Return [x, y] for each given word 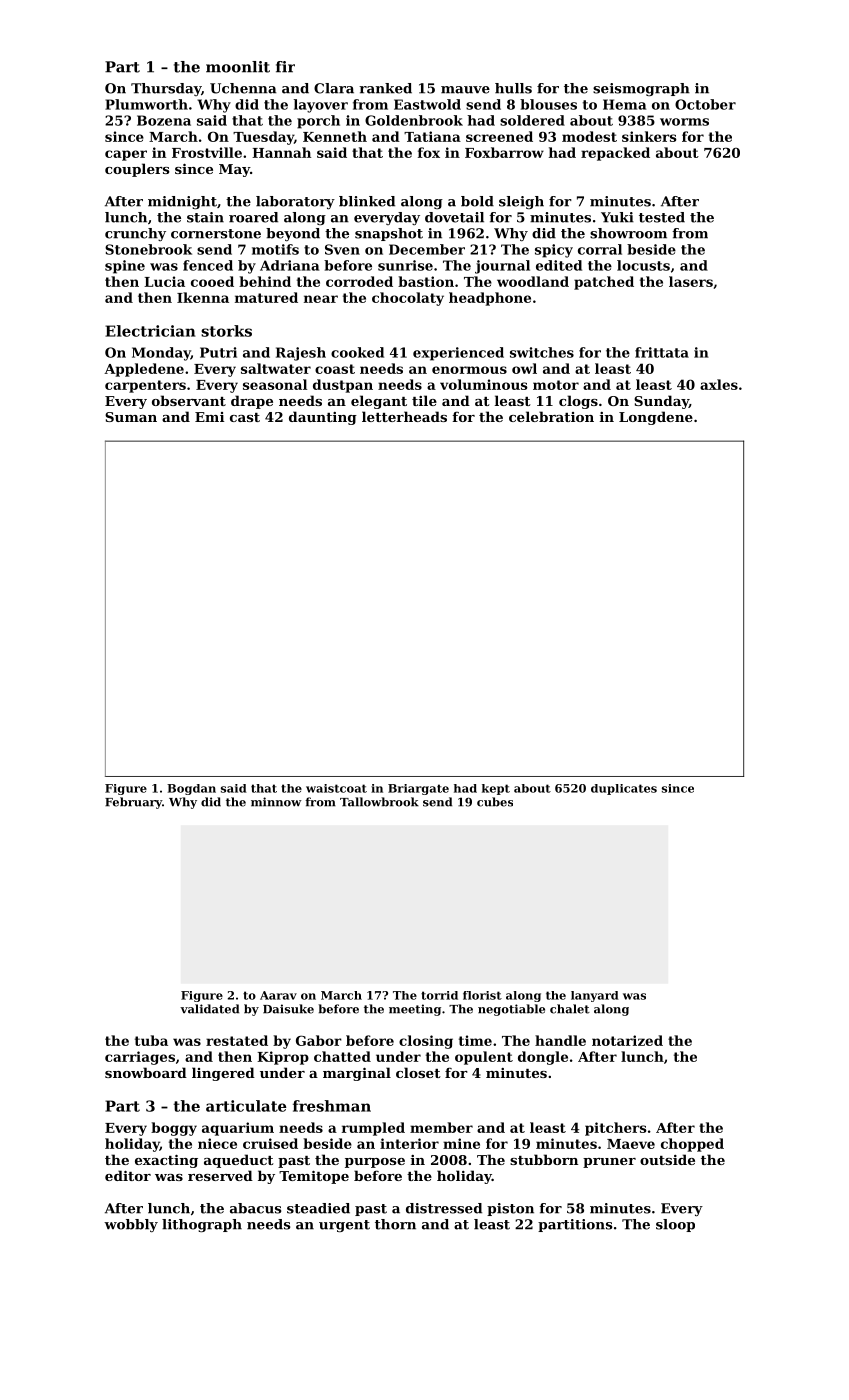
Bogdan [191, 789]
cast [245, 417]
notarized [627, 1040]
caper [126, 155]
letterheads [404, 416]
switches [542, 352]
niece [217, 1143]
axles [719, 384]
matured [266, 297]
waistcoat [336, 788]
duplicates [624, 789]
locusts [643, 265]
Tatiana [432, 136]
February [133, 803]
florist [482, 995]
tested [662, 217]
